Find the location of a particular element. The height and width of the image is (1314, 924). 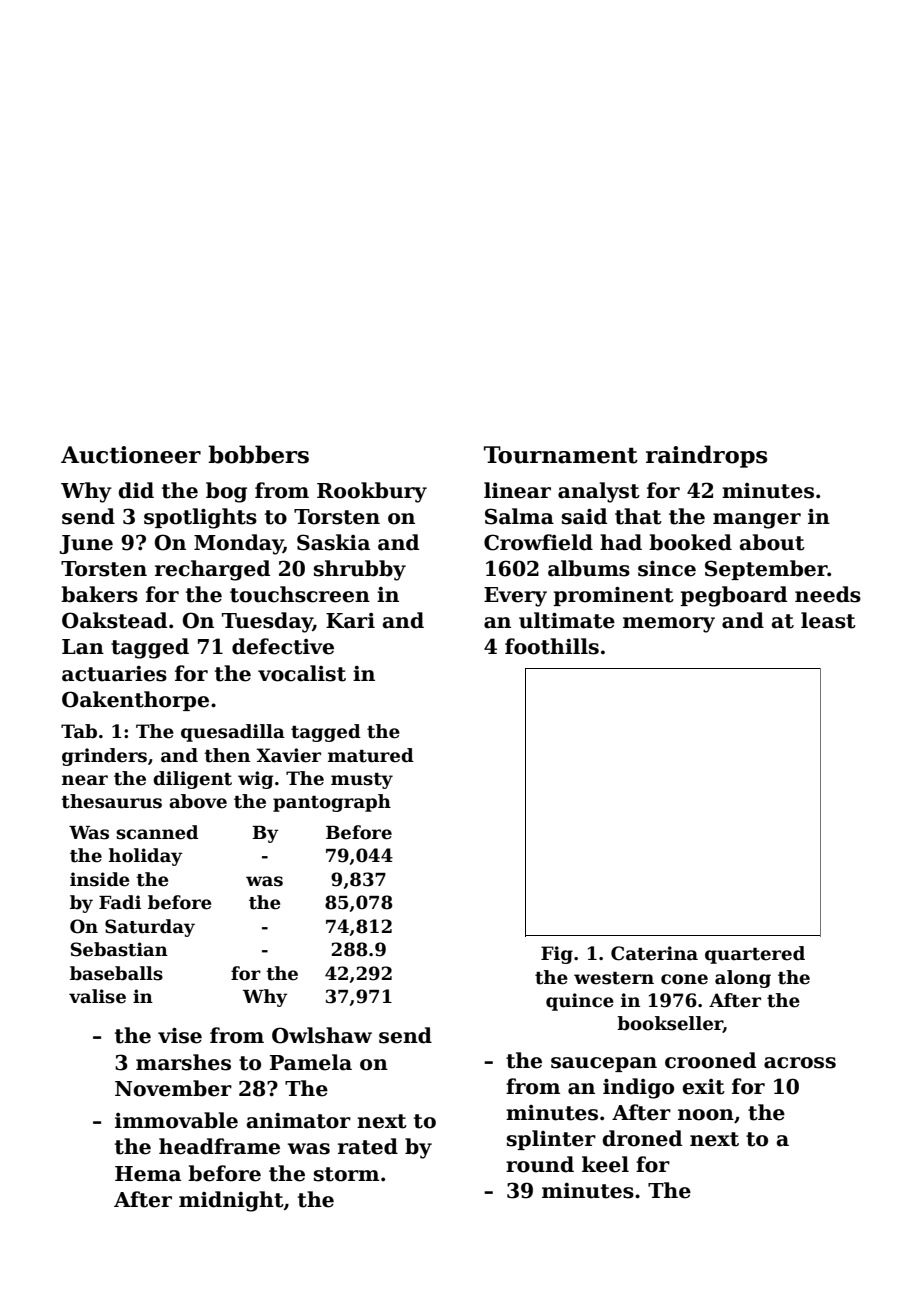

marshes is located at coordinates (183, 1062).
